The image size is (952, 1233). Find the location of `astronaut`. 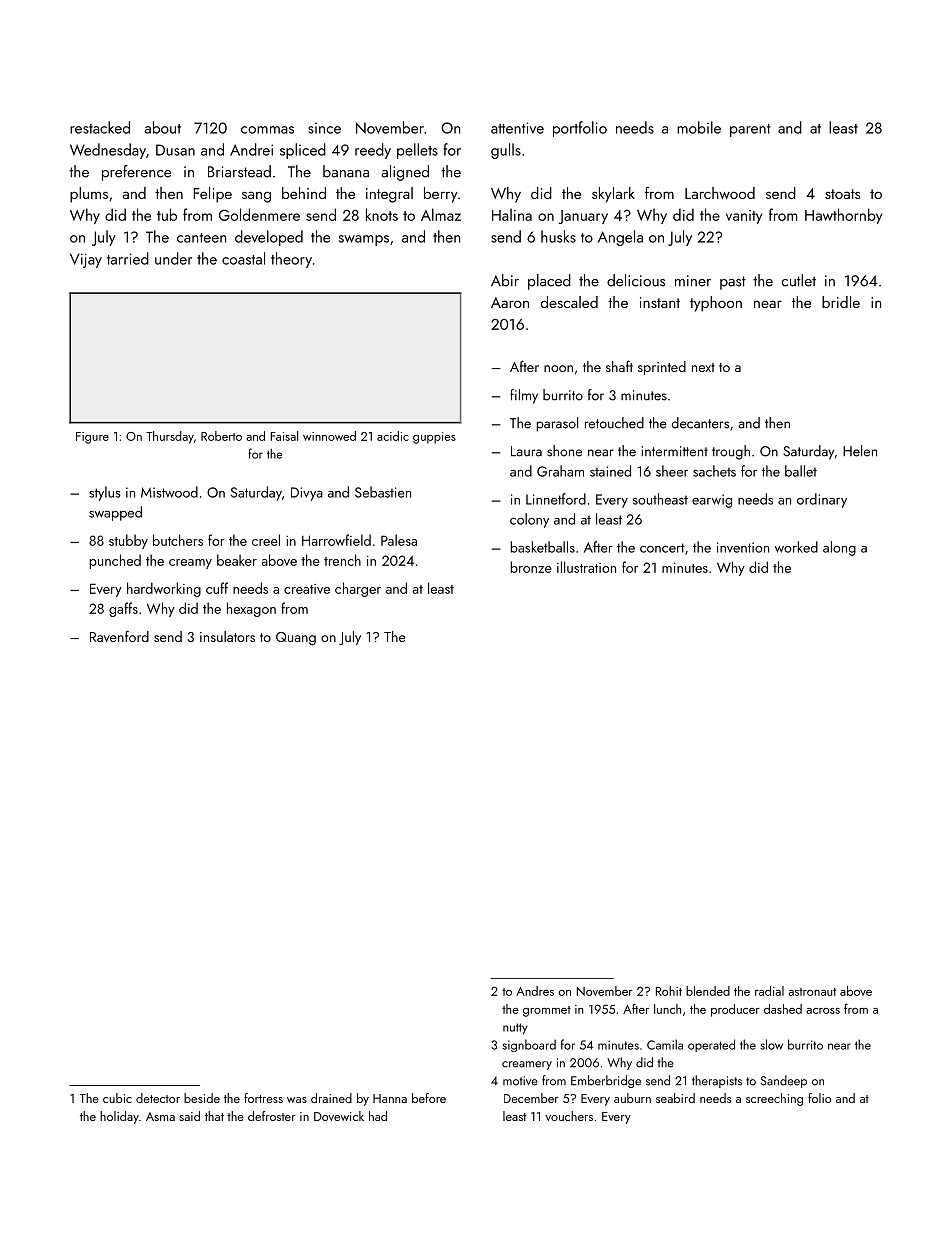

astronaut is located at coordinates (812, 992).
